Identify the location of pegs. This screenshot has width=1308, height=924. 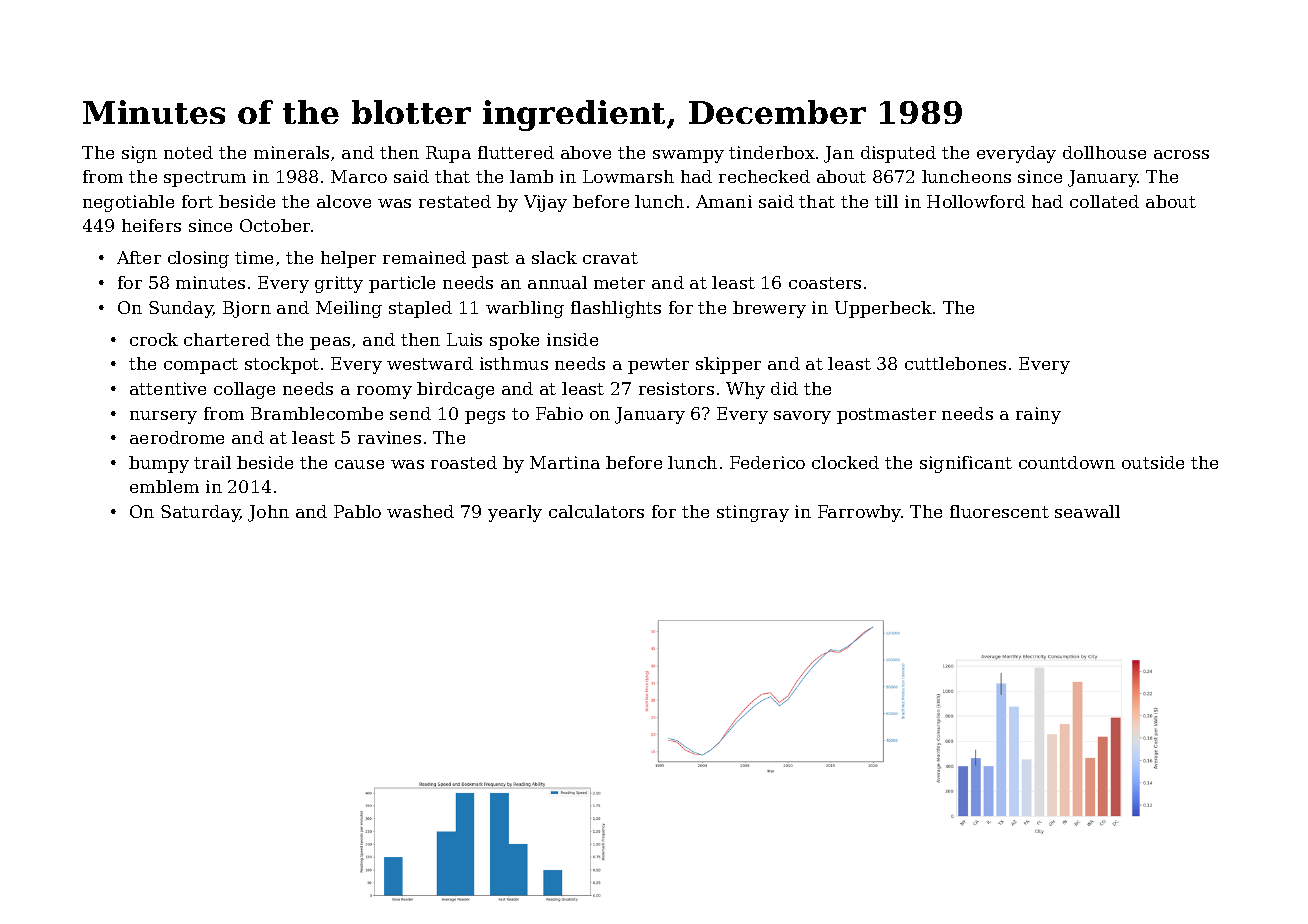
(485, 417).
